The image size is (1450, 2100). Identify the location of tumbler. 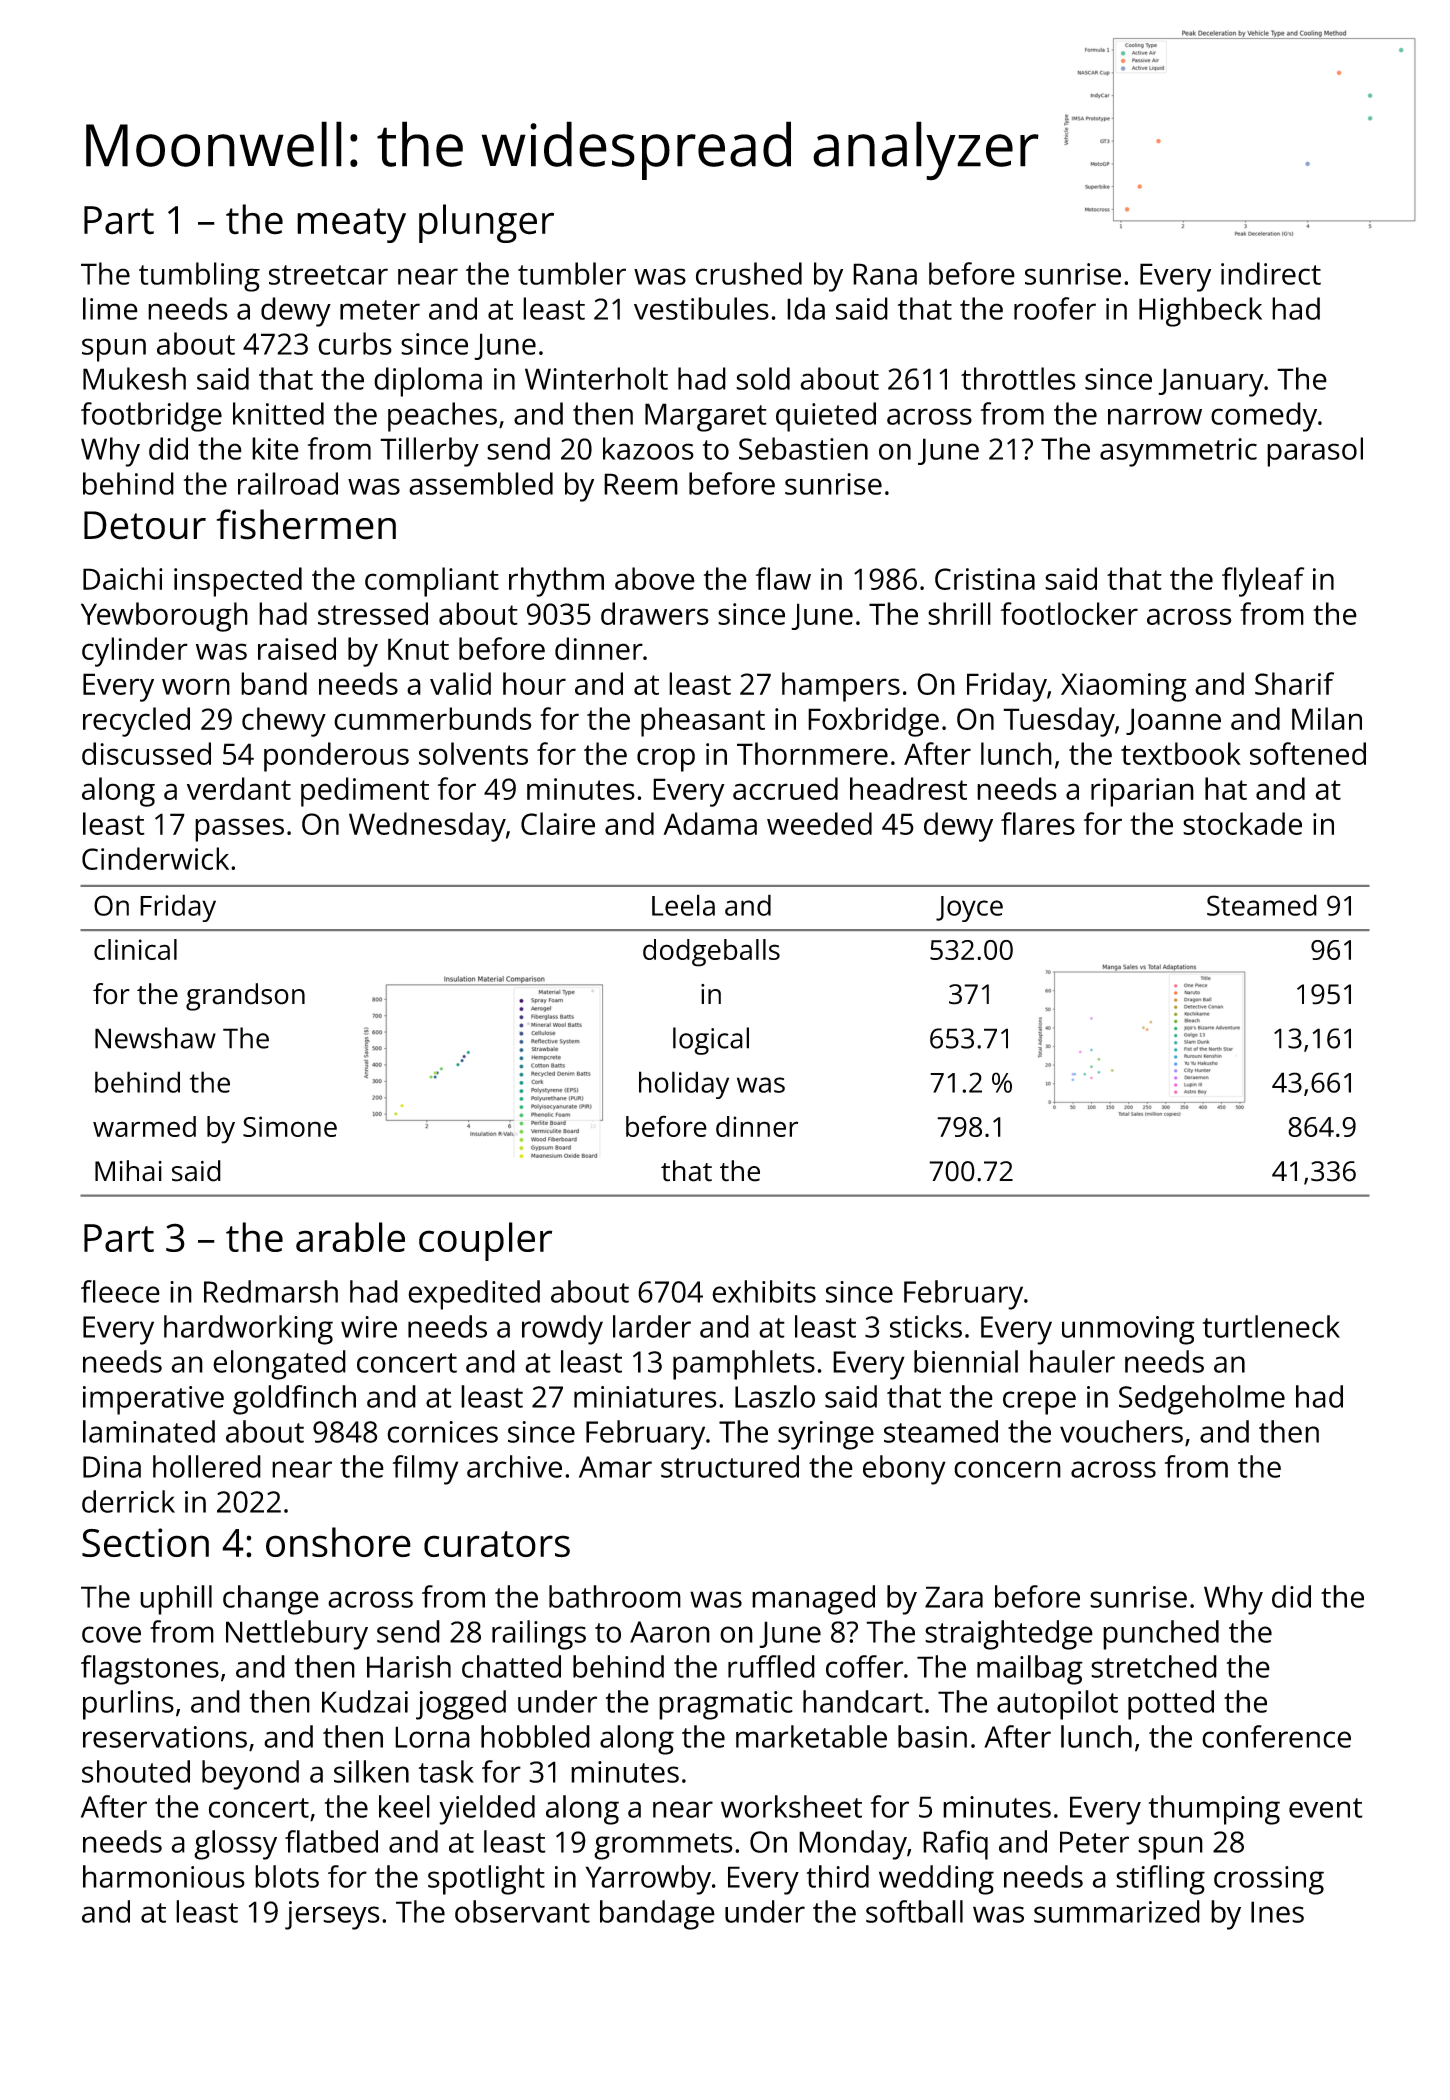
(572, 273).
